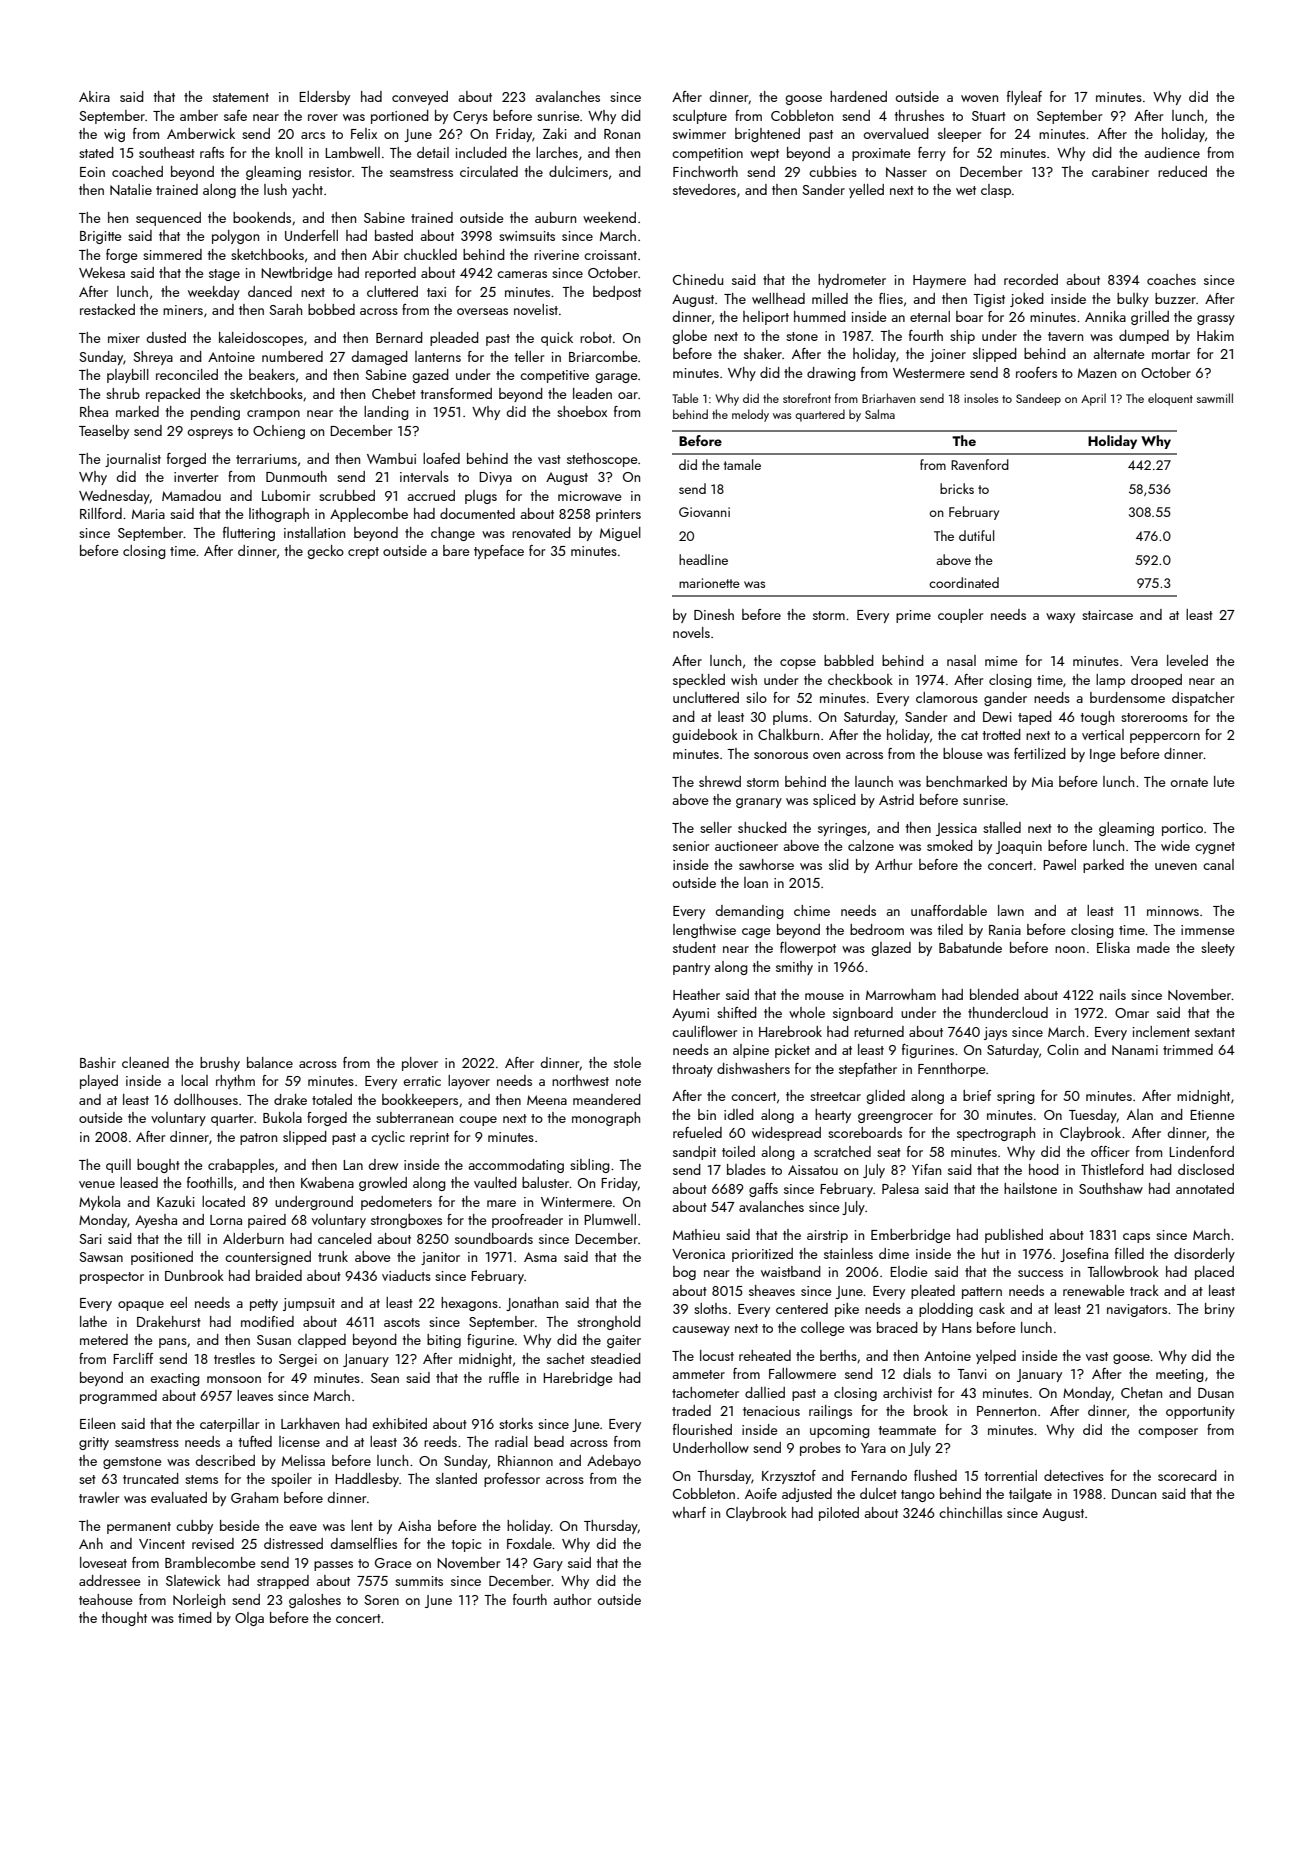  I want to click on senior, so click(691, 846).
